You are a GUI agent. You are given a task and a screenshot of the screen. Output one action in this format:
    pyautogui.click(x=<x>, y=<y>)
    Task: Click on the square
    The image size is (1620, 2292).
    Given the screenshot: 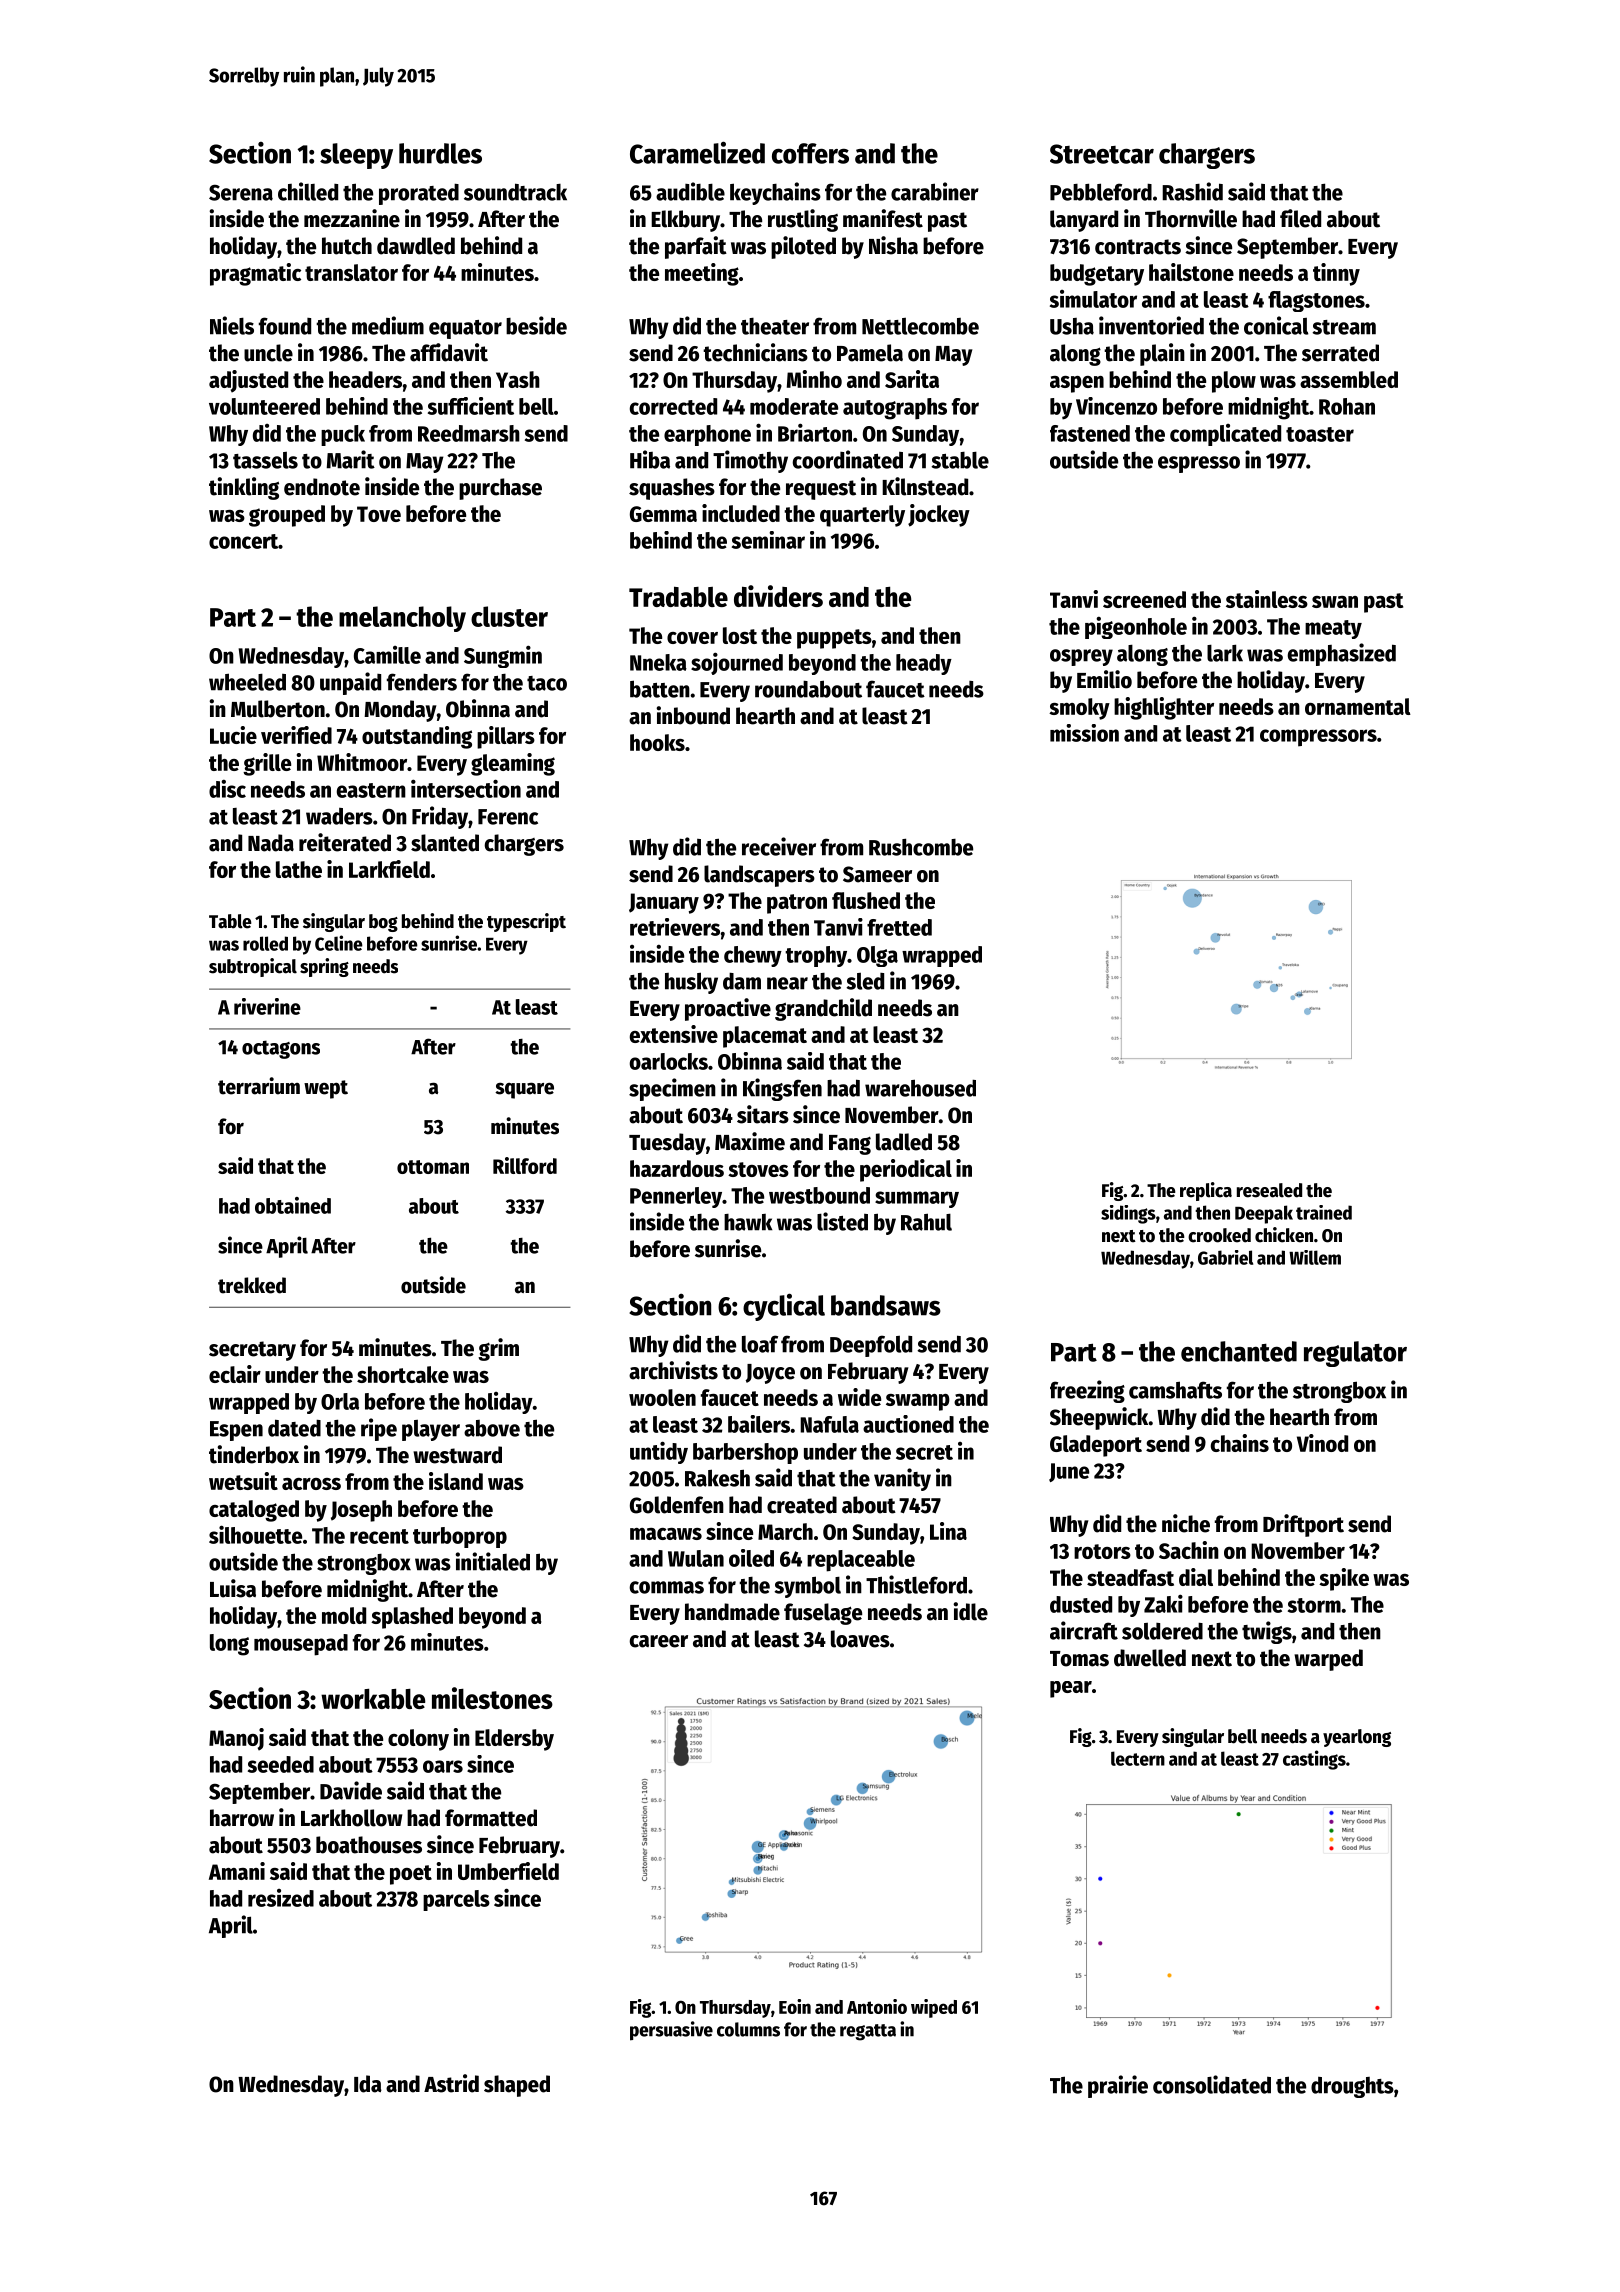 What is the action you would take?
    pyautogui.click(x=524, y=1090)
